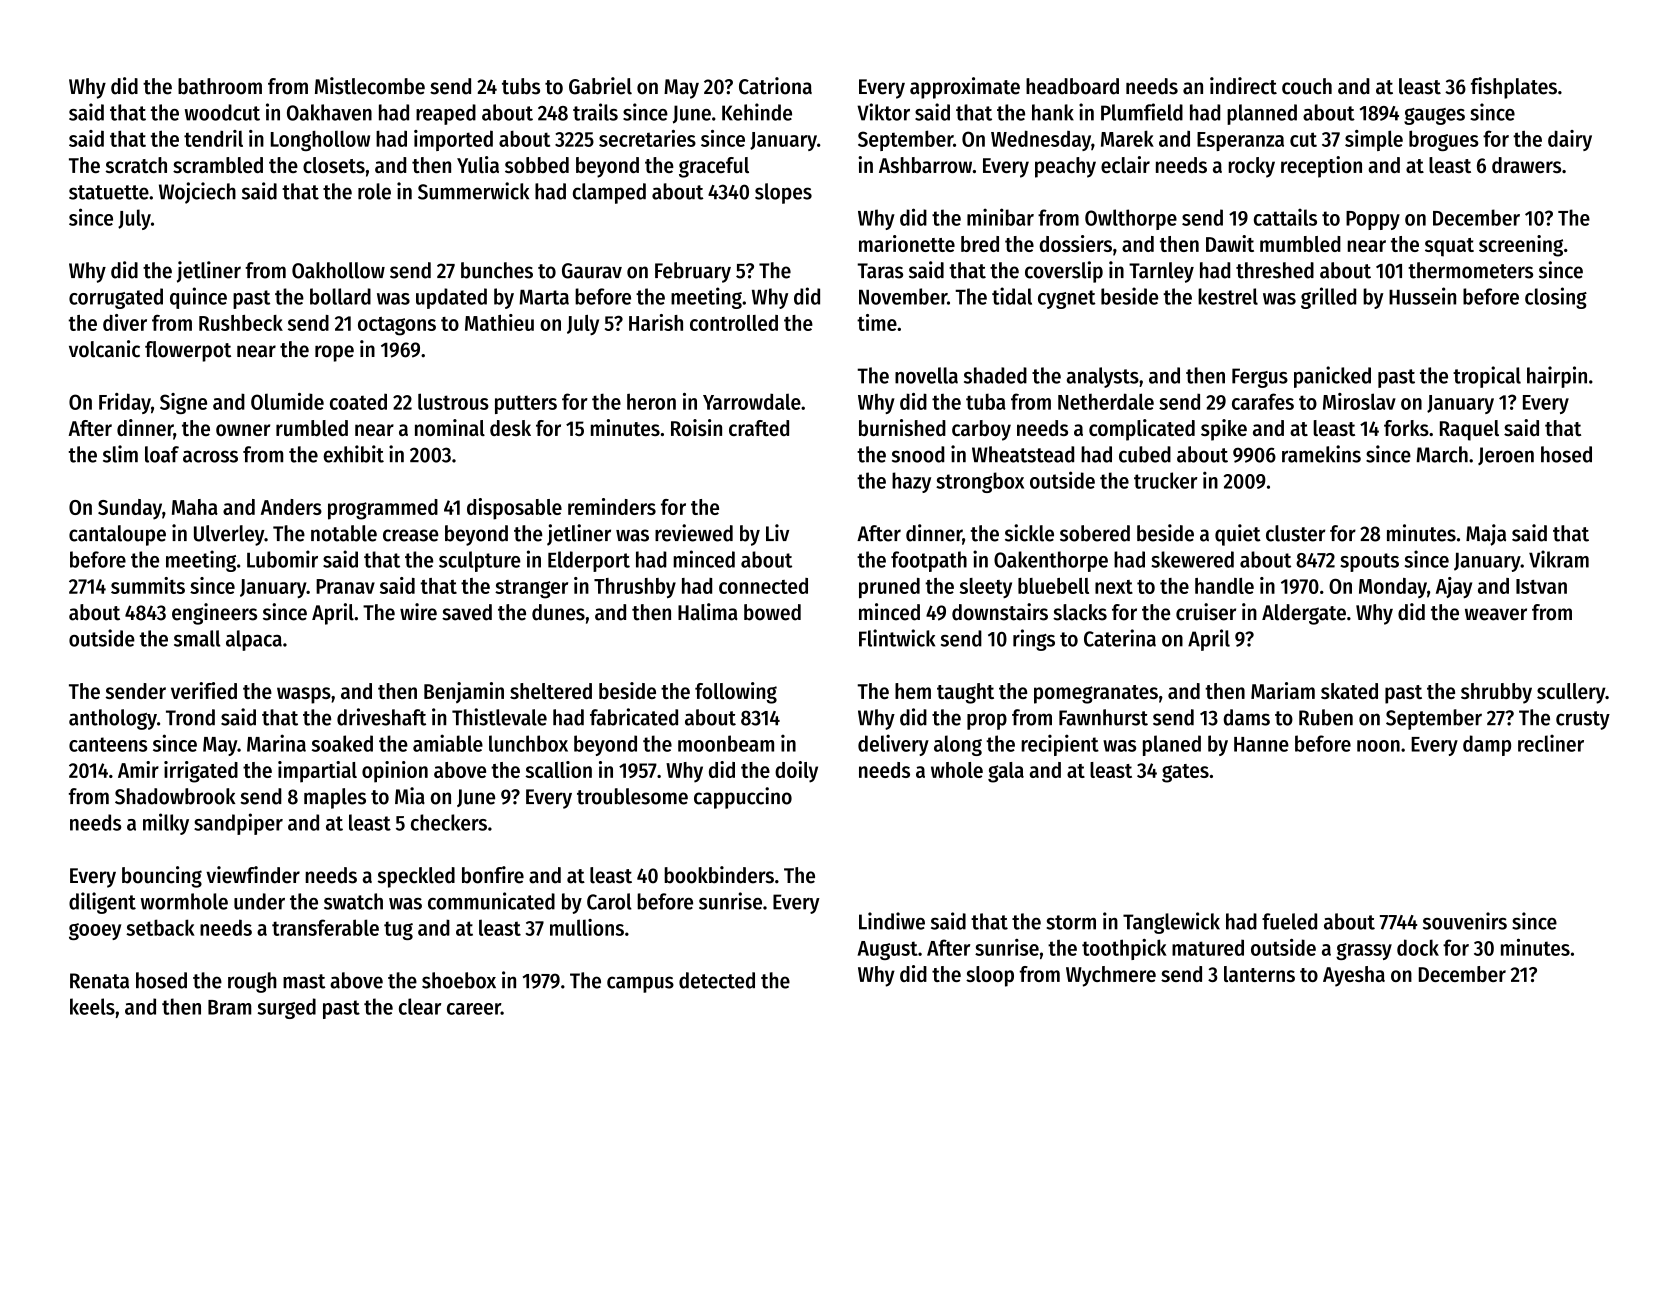  What do you see at coordinates (383, 509) in the page?
I see `programmed` at bounding box center [383, 509].
